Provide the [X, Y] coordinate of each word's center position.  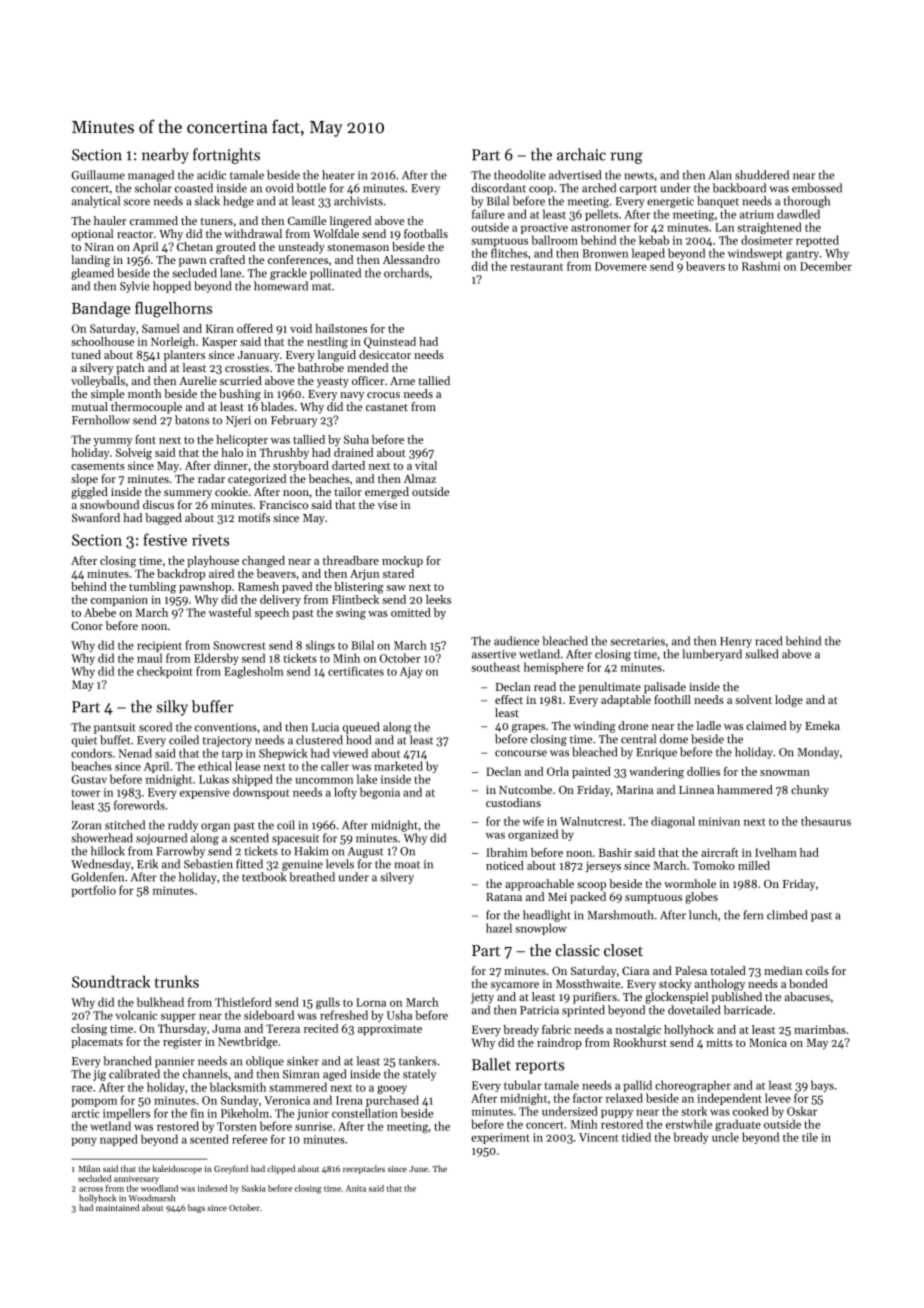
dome [674, 739]
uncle [725, 1137]
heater [338, 175]
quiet [84, 741]
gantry [802, 255]
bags [196, 1208]
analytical [96, 202]
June [418, 1169]
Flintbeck [355, 599]
